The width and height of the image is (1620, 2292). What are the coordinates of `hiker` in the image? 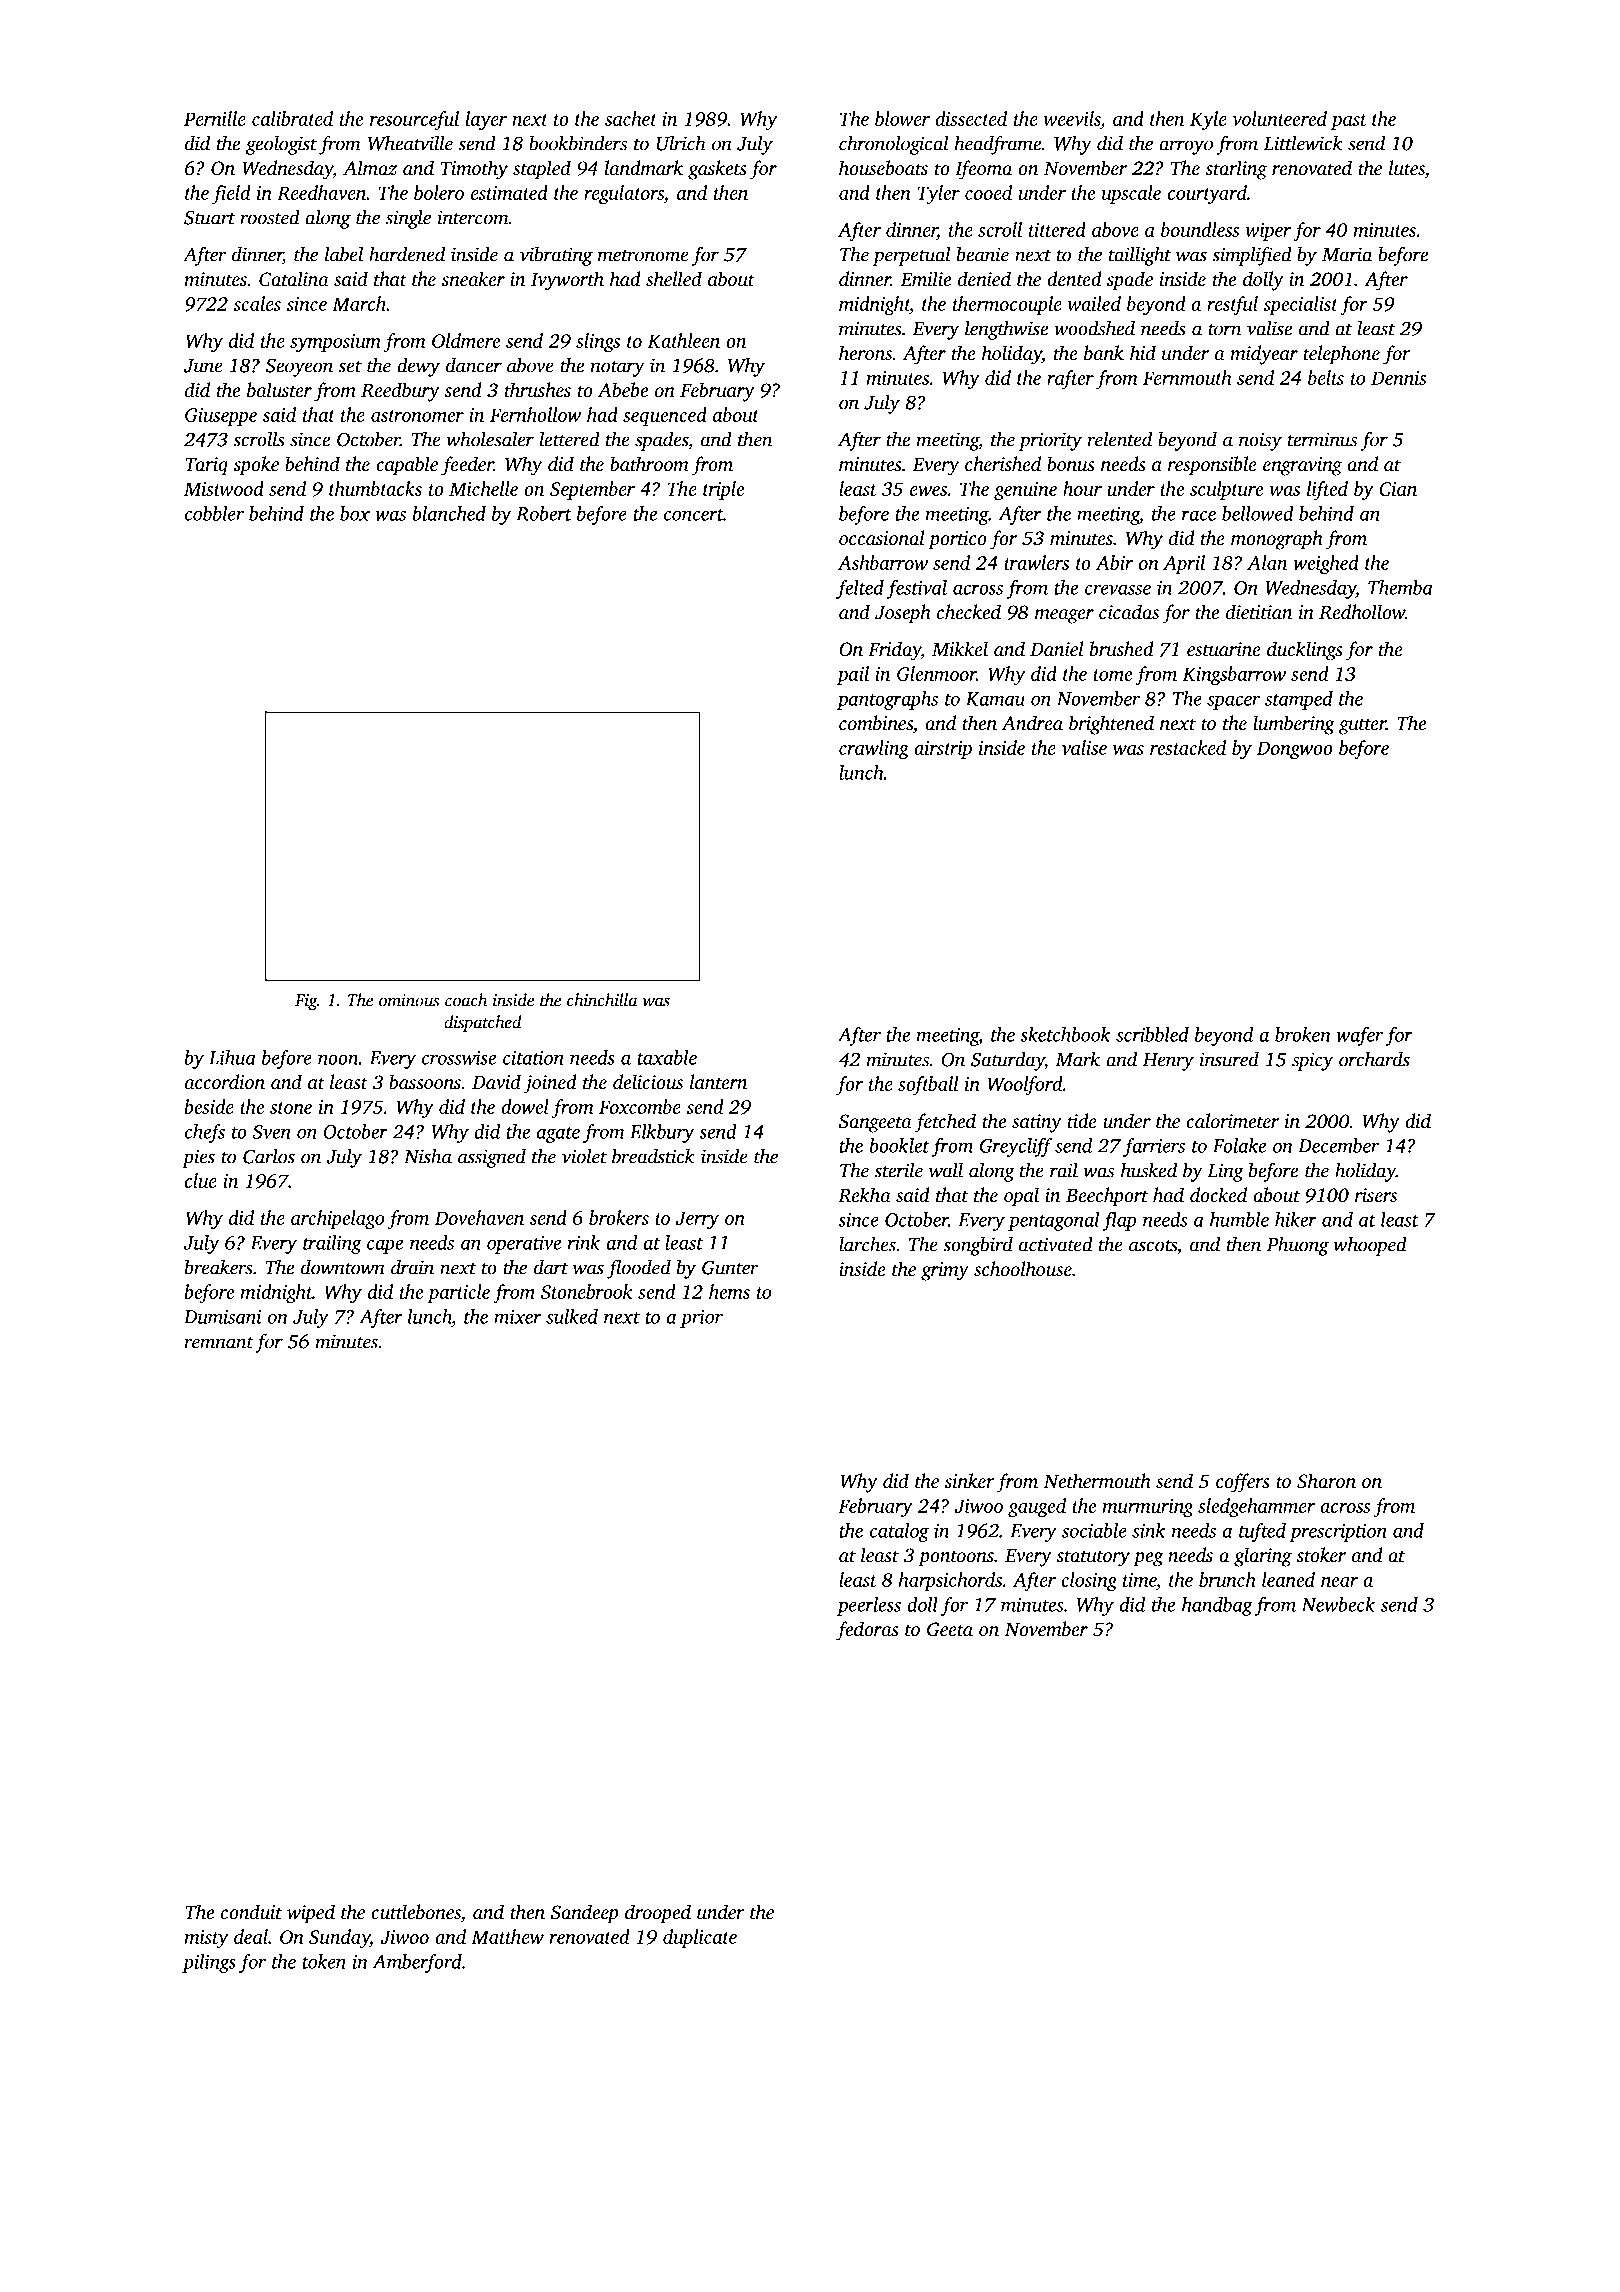 It's located at (1296, 1219).
